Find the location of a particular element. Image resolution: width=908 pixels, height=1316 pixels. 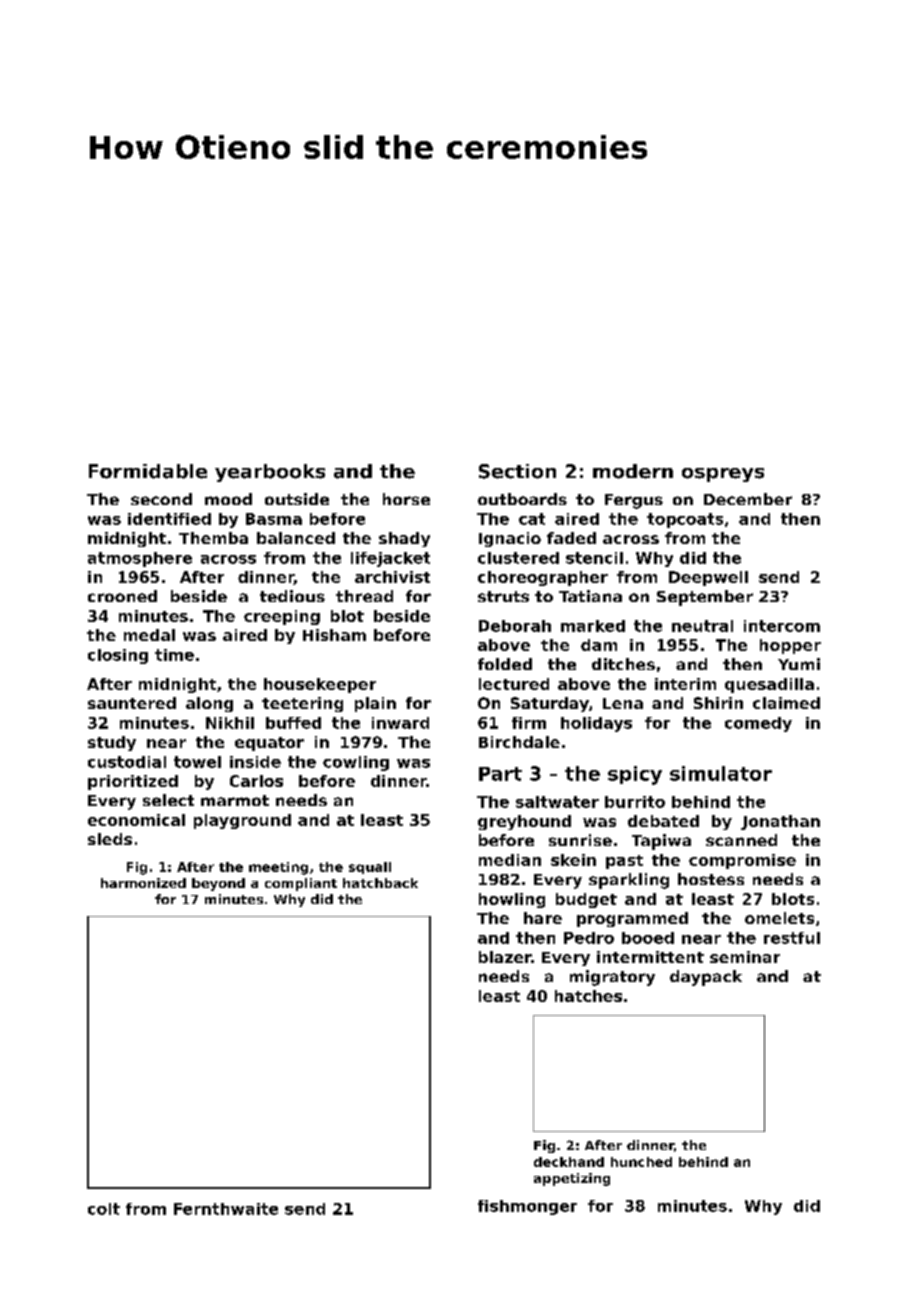

thread is located at coordinates (364, 596).
